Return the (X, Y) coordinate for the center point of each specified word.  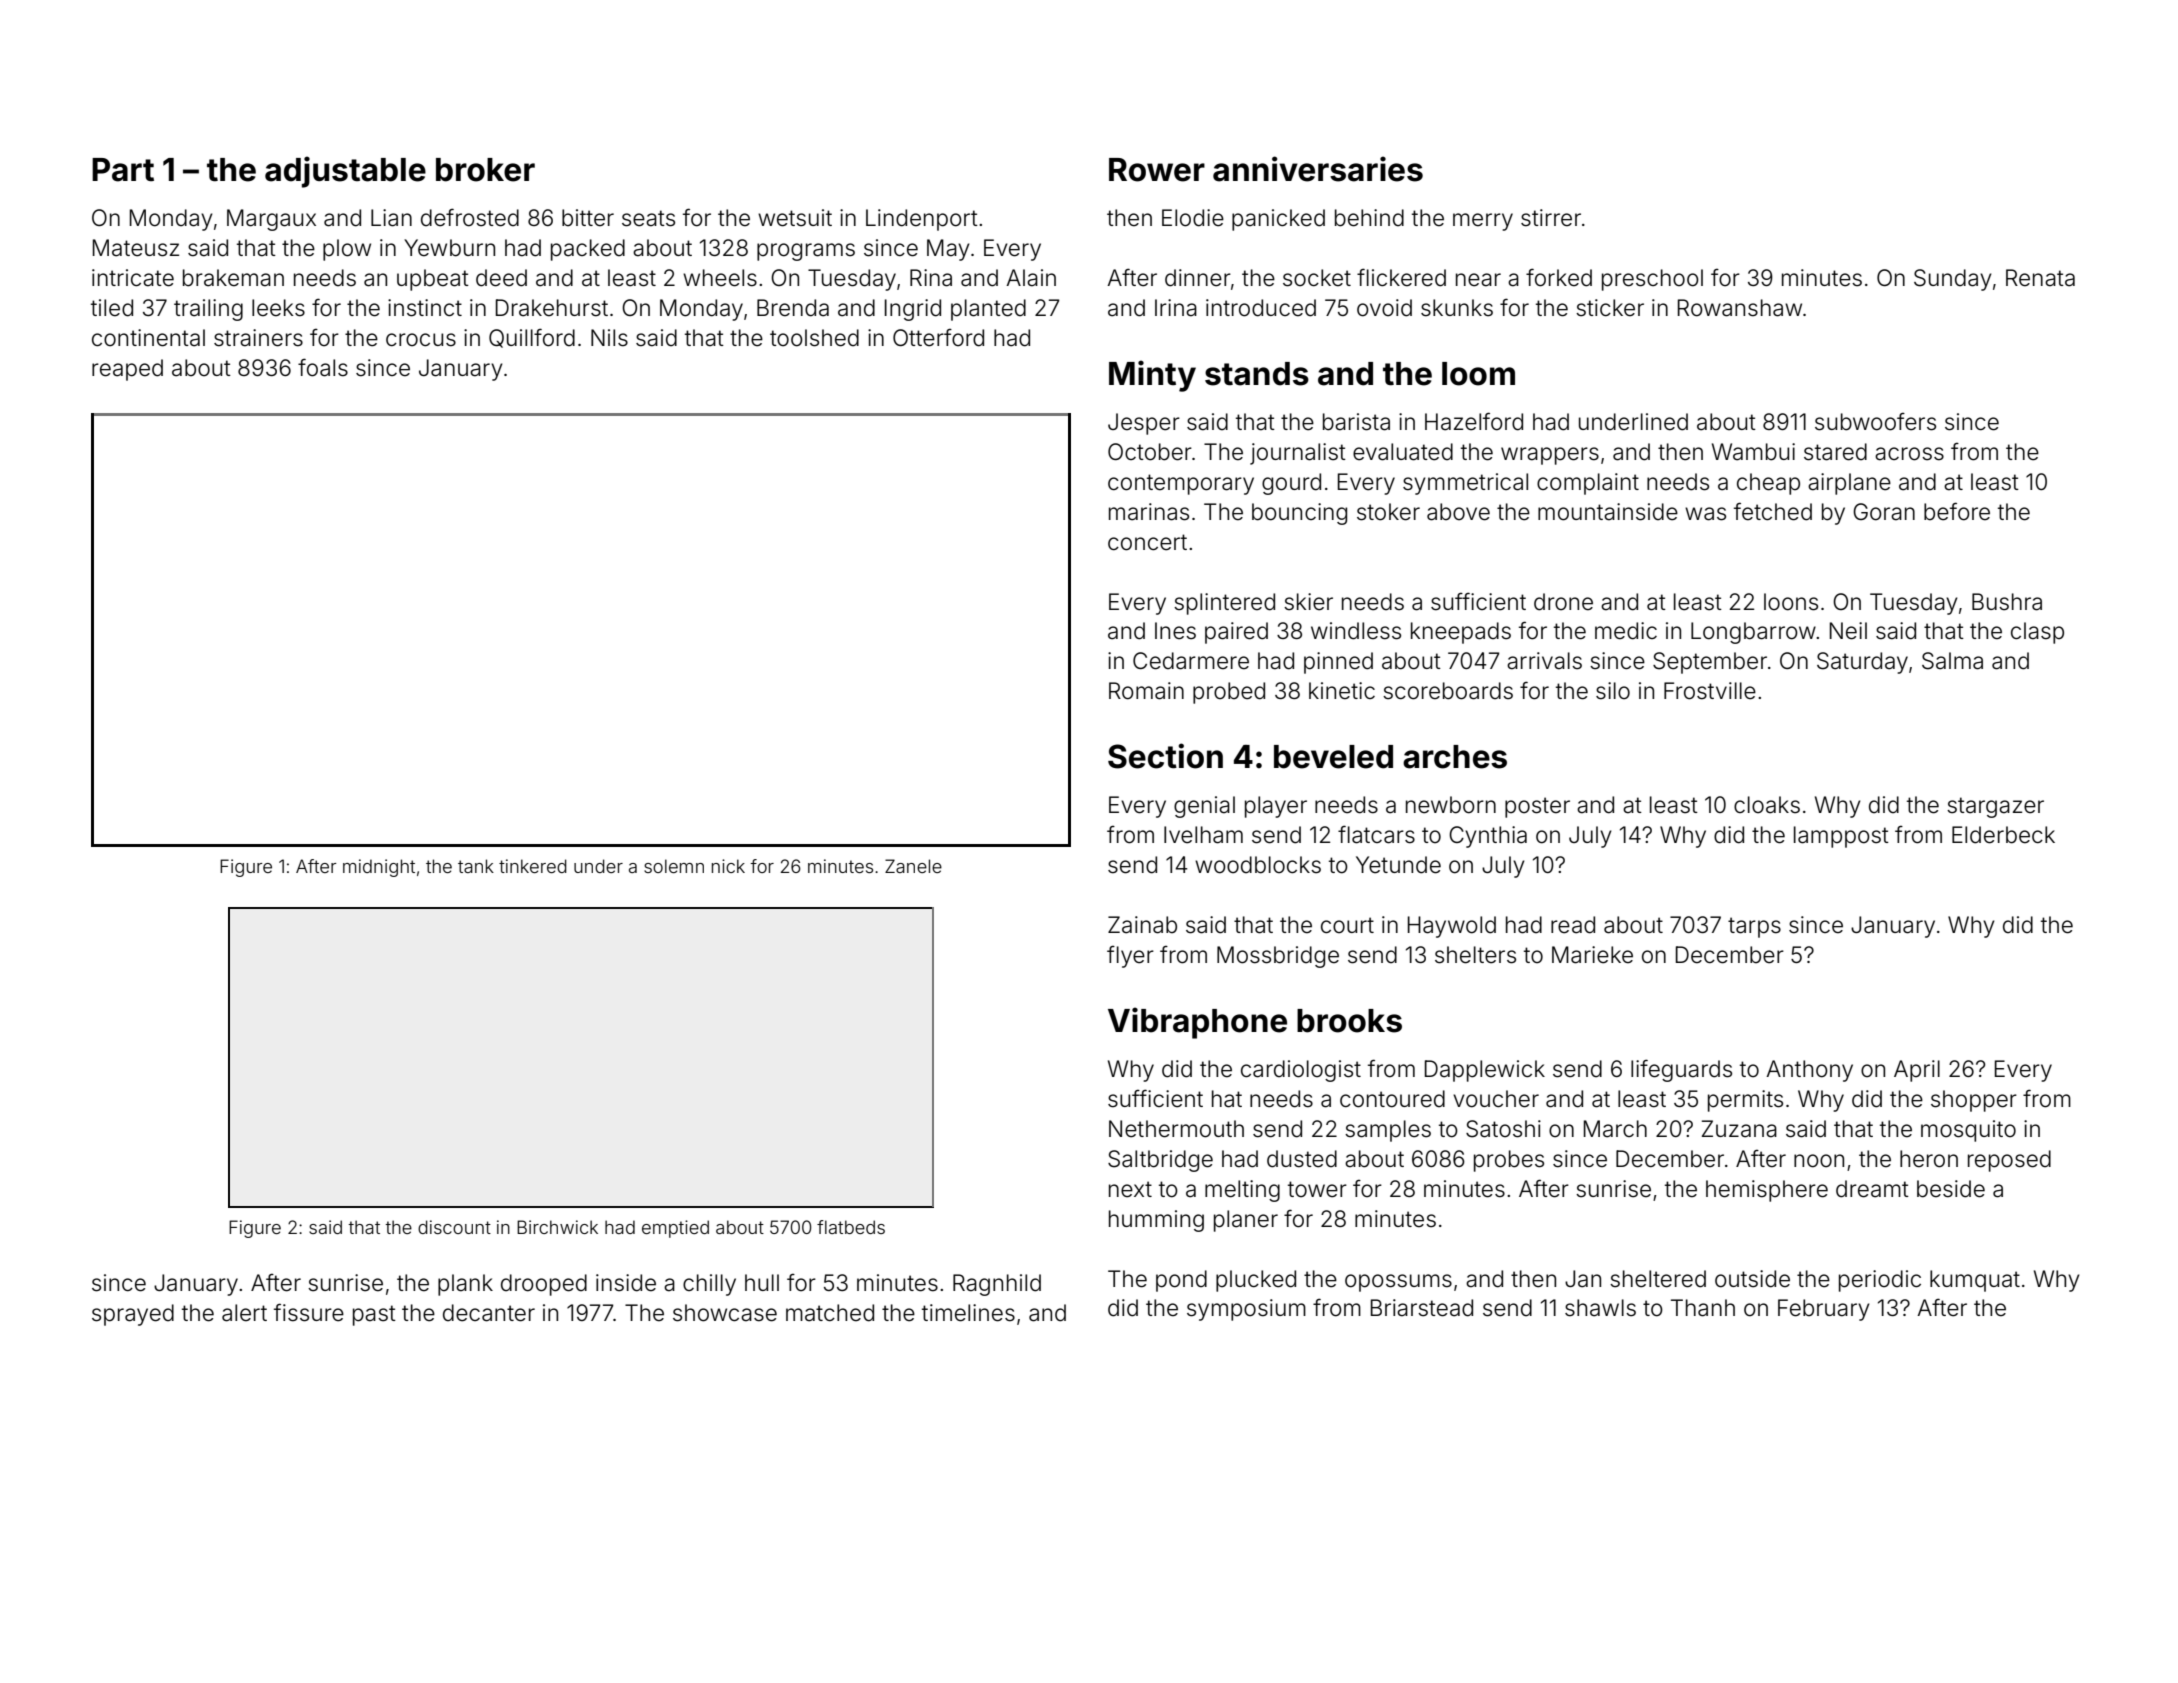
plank (465, 1285)
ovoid (1384, 308)
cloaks (1767, 805)
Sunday (1953, 280)
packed (588, 250)
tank (476, 866)
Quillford (532, 338)
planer (1246, 1221)
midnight (379, 868)
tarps (1754, 927)
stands (1257, 374)
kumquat (1975, 1281)
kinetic (1342, 691)
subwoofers (1875, 422)
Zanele (913, 866)
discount (454, 1227)
